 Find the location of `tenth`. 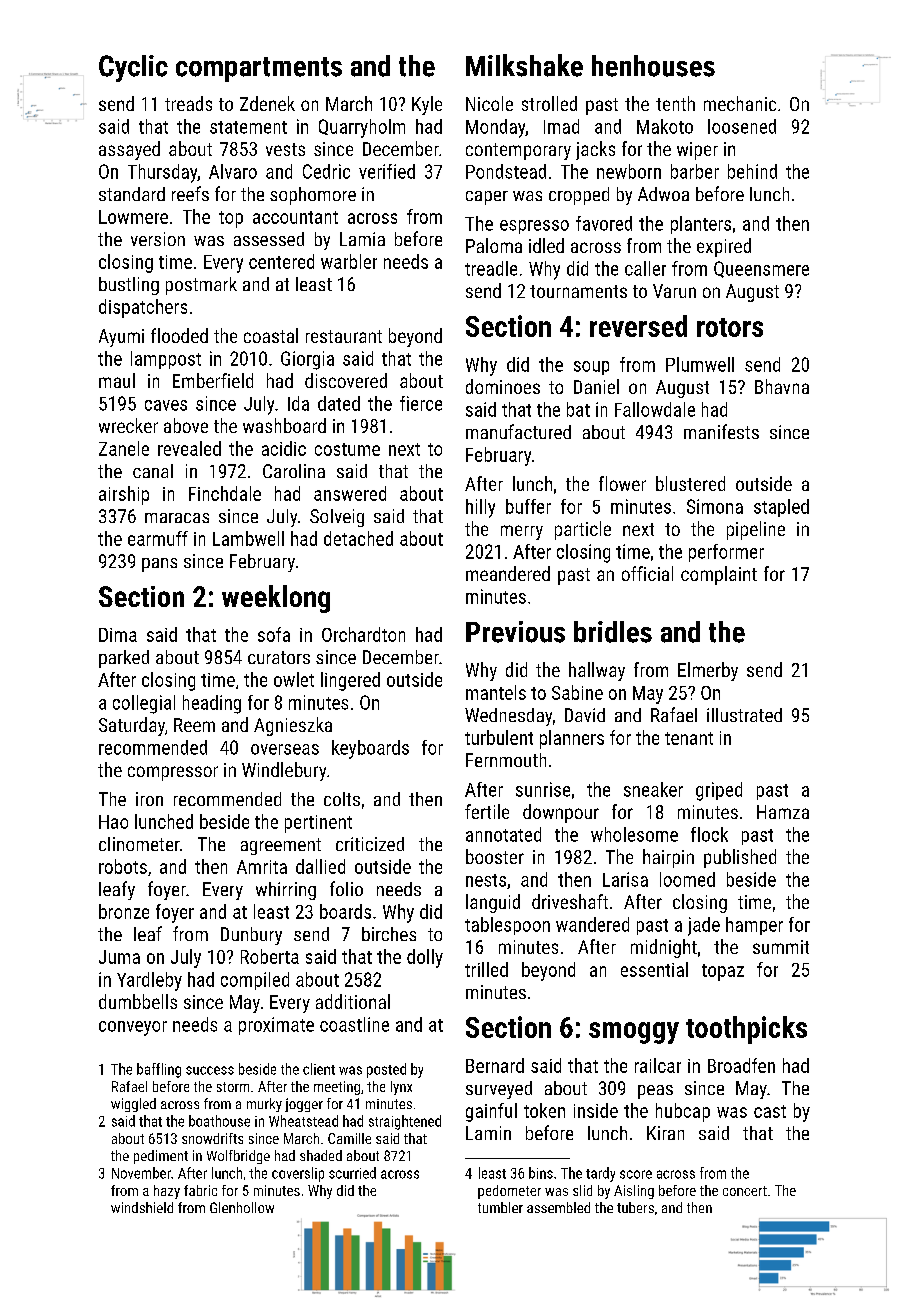

tenth is located at coordinates (675, 103).
